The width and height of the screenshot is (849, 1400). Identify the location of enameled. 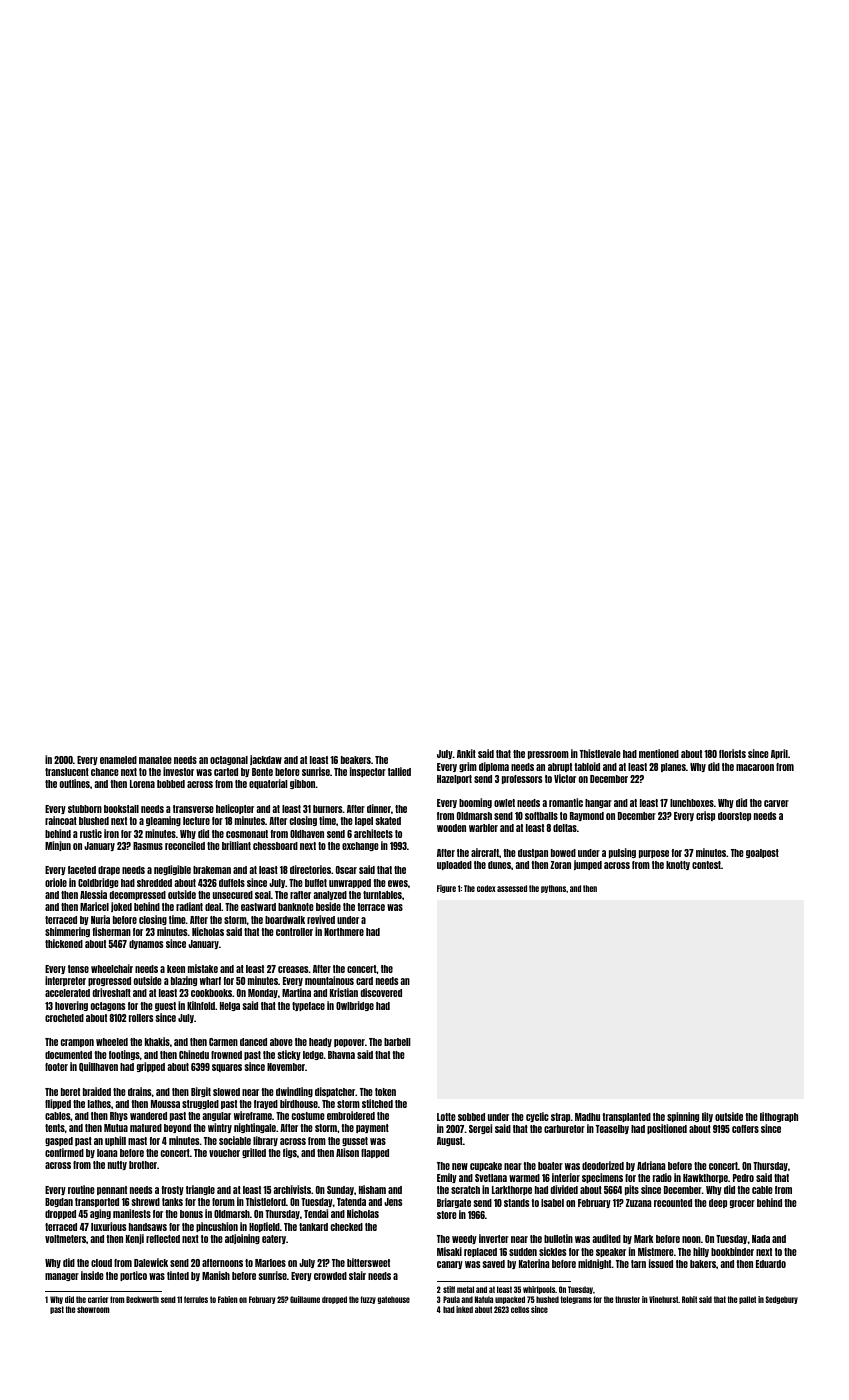
(118, 760).
